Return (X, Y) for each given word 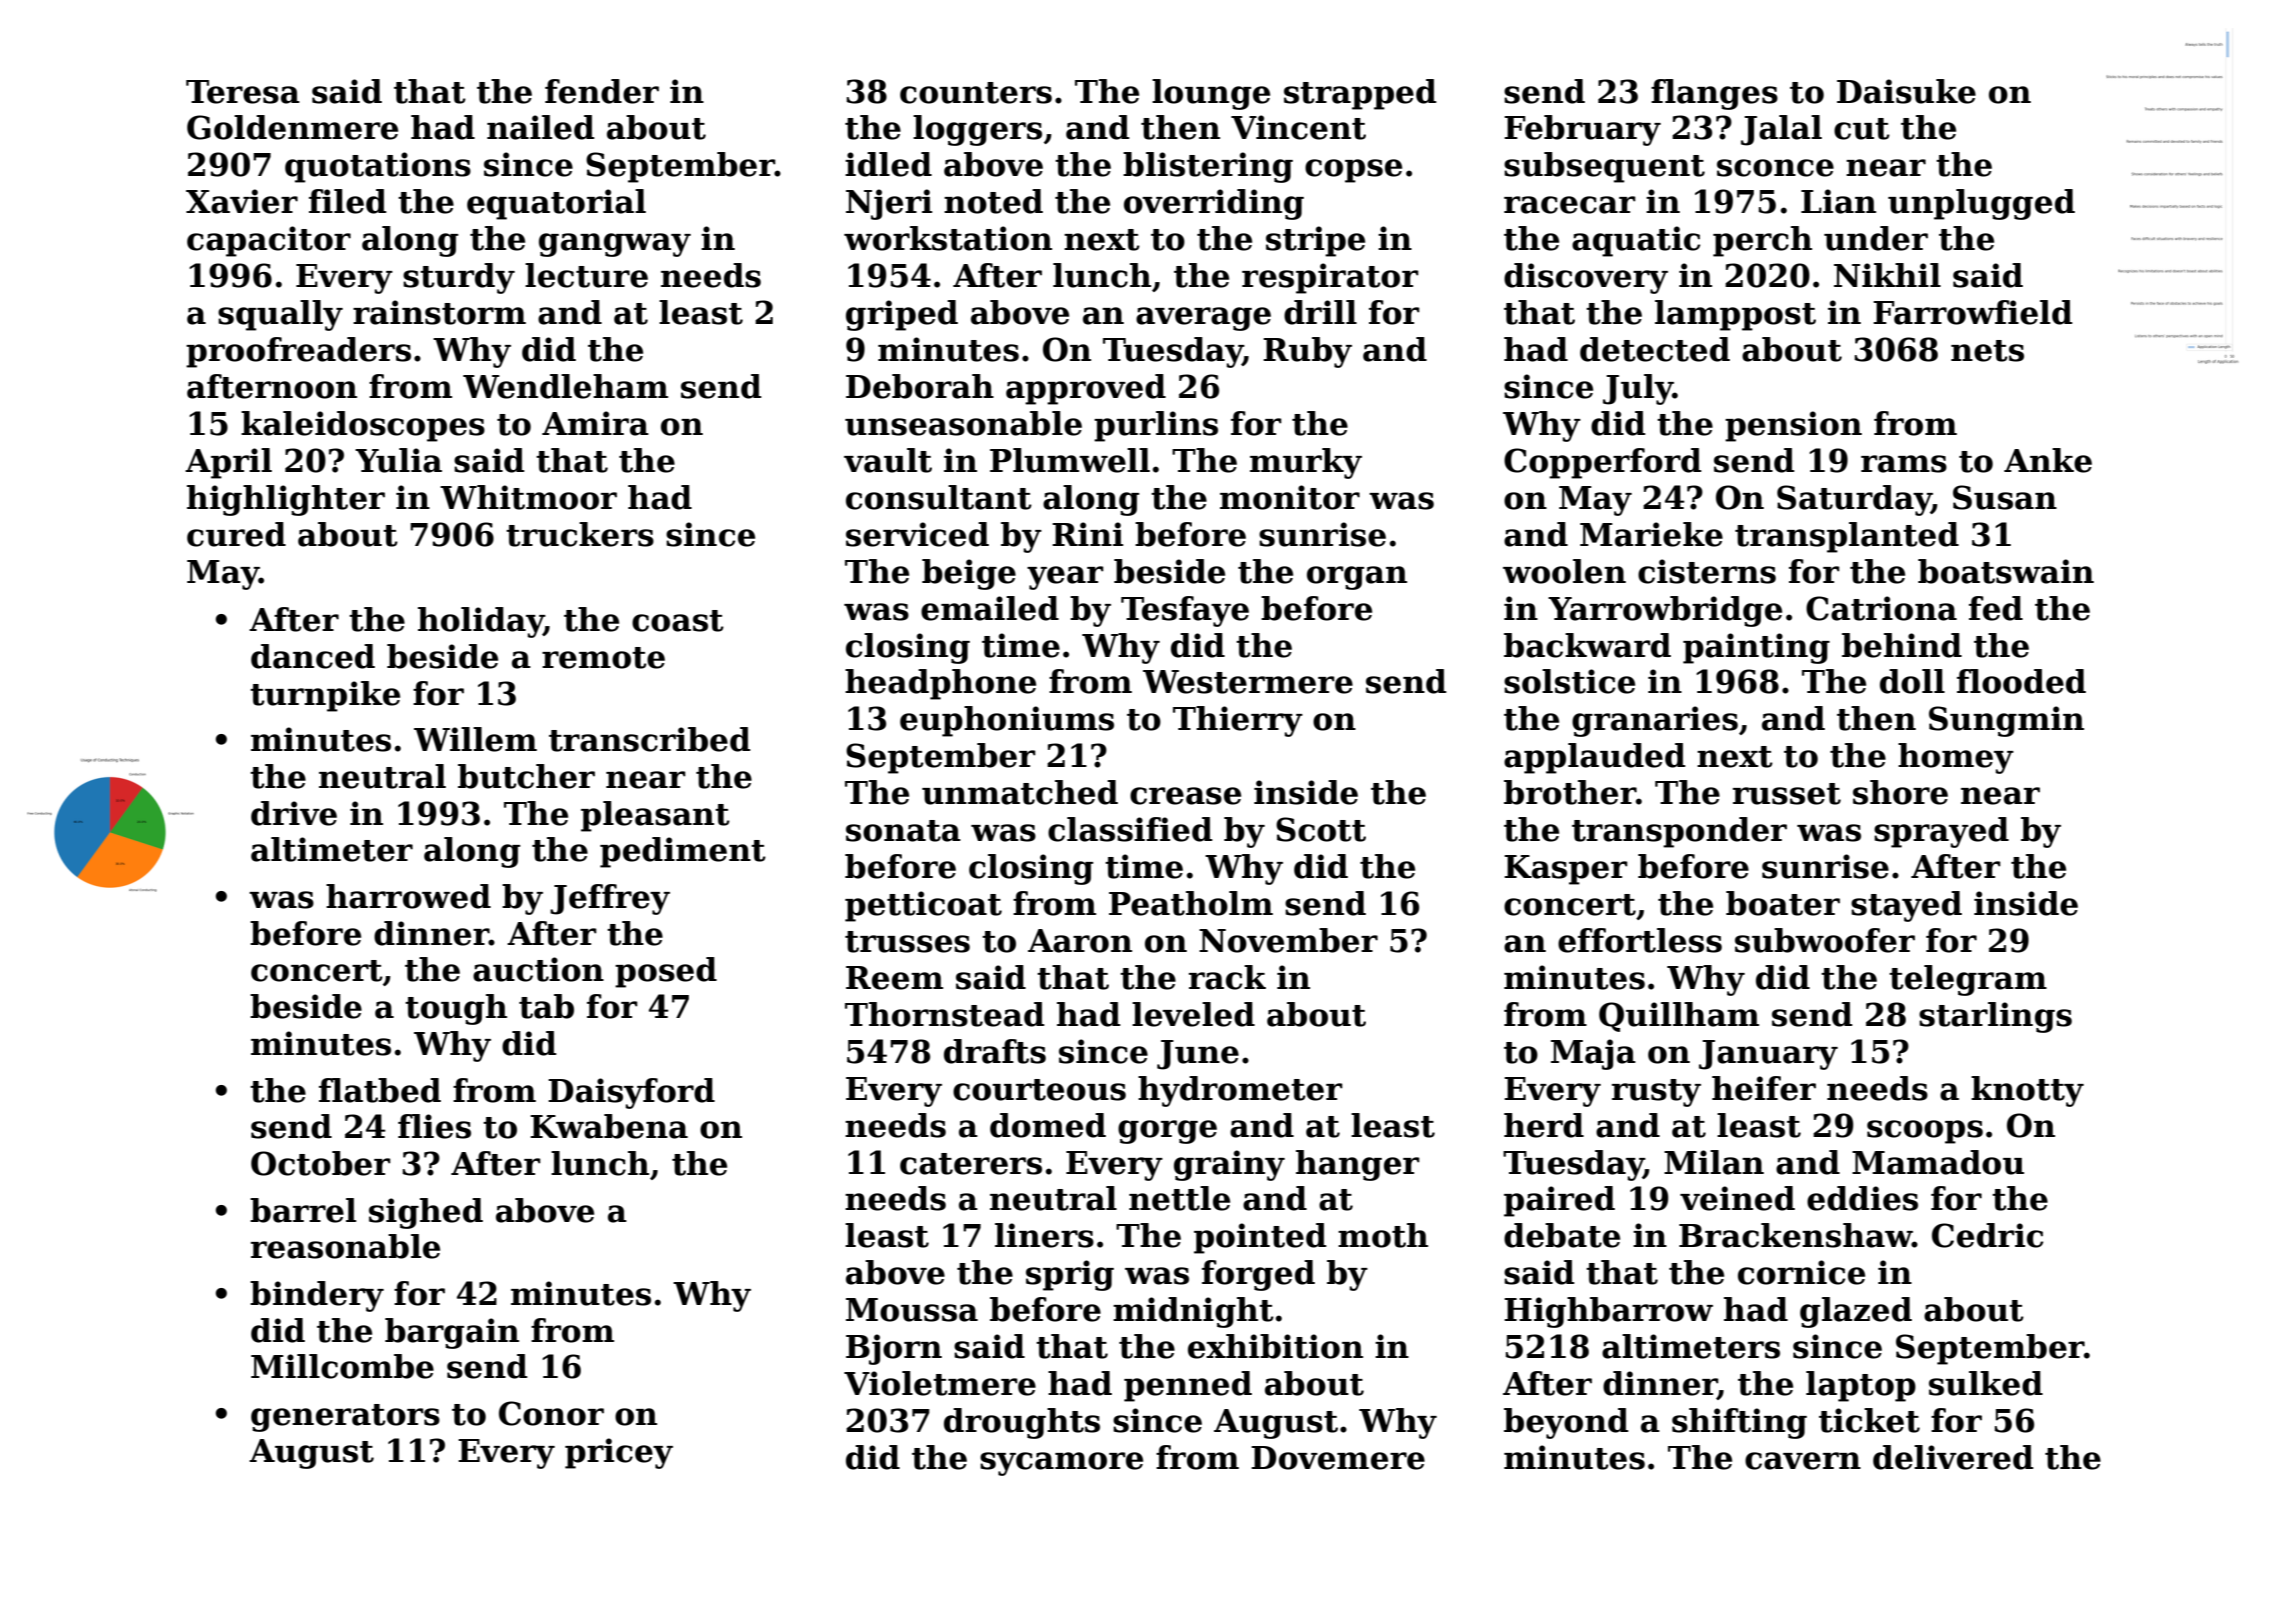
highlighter (286, 500)
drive (294, 813)
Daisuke (1906, 91)
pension (1793, 426)
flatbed (380, 1090)
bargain (452, 1333)
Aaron (1080, 941)
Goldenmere (292, 127)
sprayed (1941, 832)
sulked (1986, 1383)
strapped (1360, 94)
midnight (1193, 1312)
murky (1306, 463)
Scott (1321, 829)
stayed (1906, 906)
